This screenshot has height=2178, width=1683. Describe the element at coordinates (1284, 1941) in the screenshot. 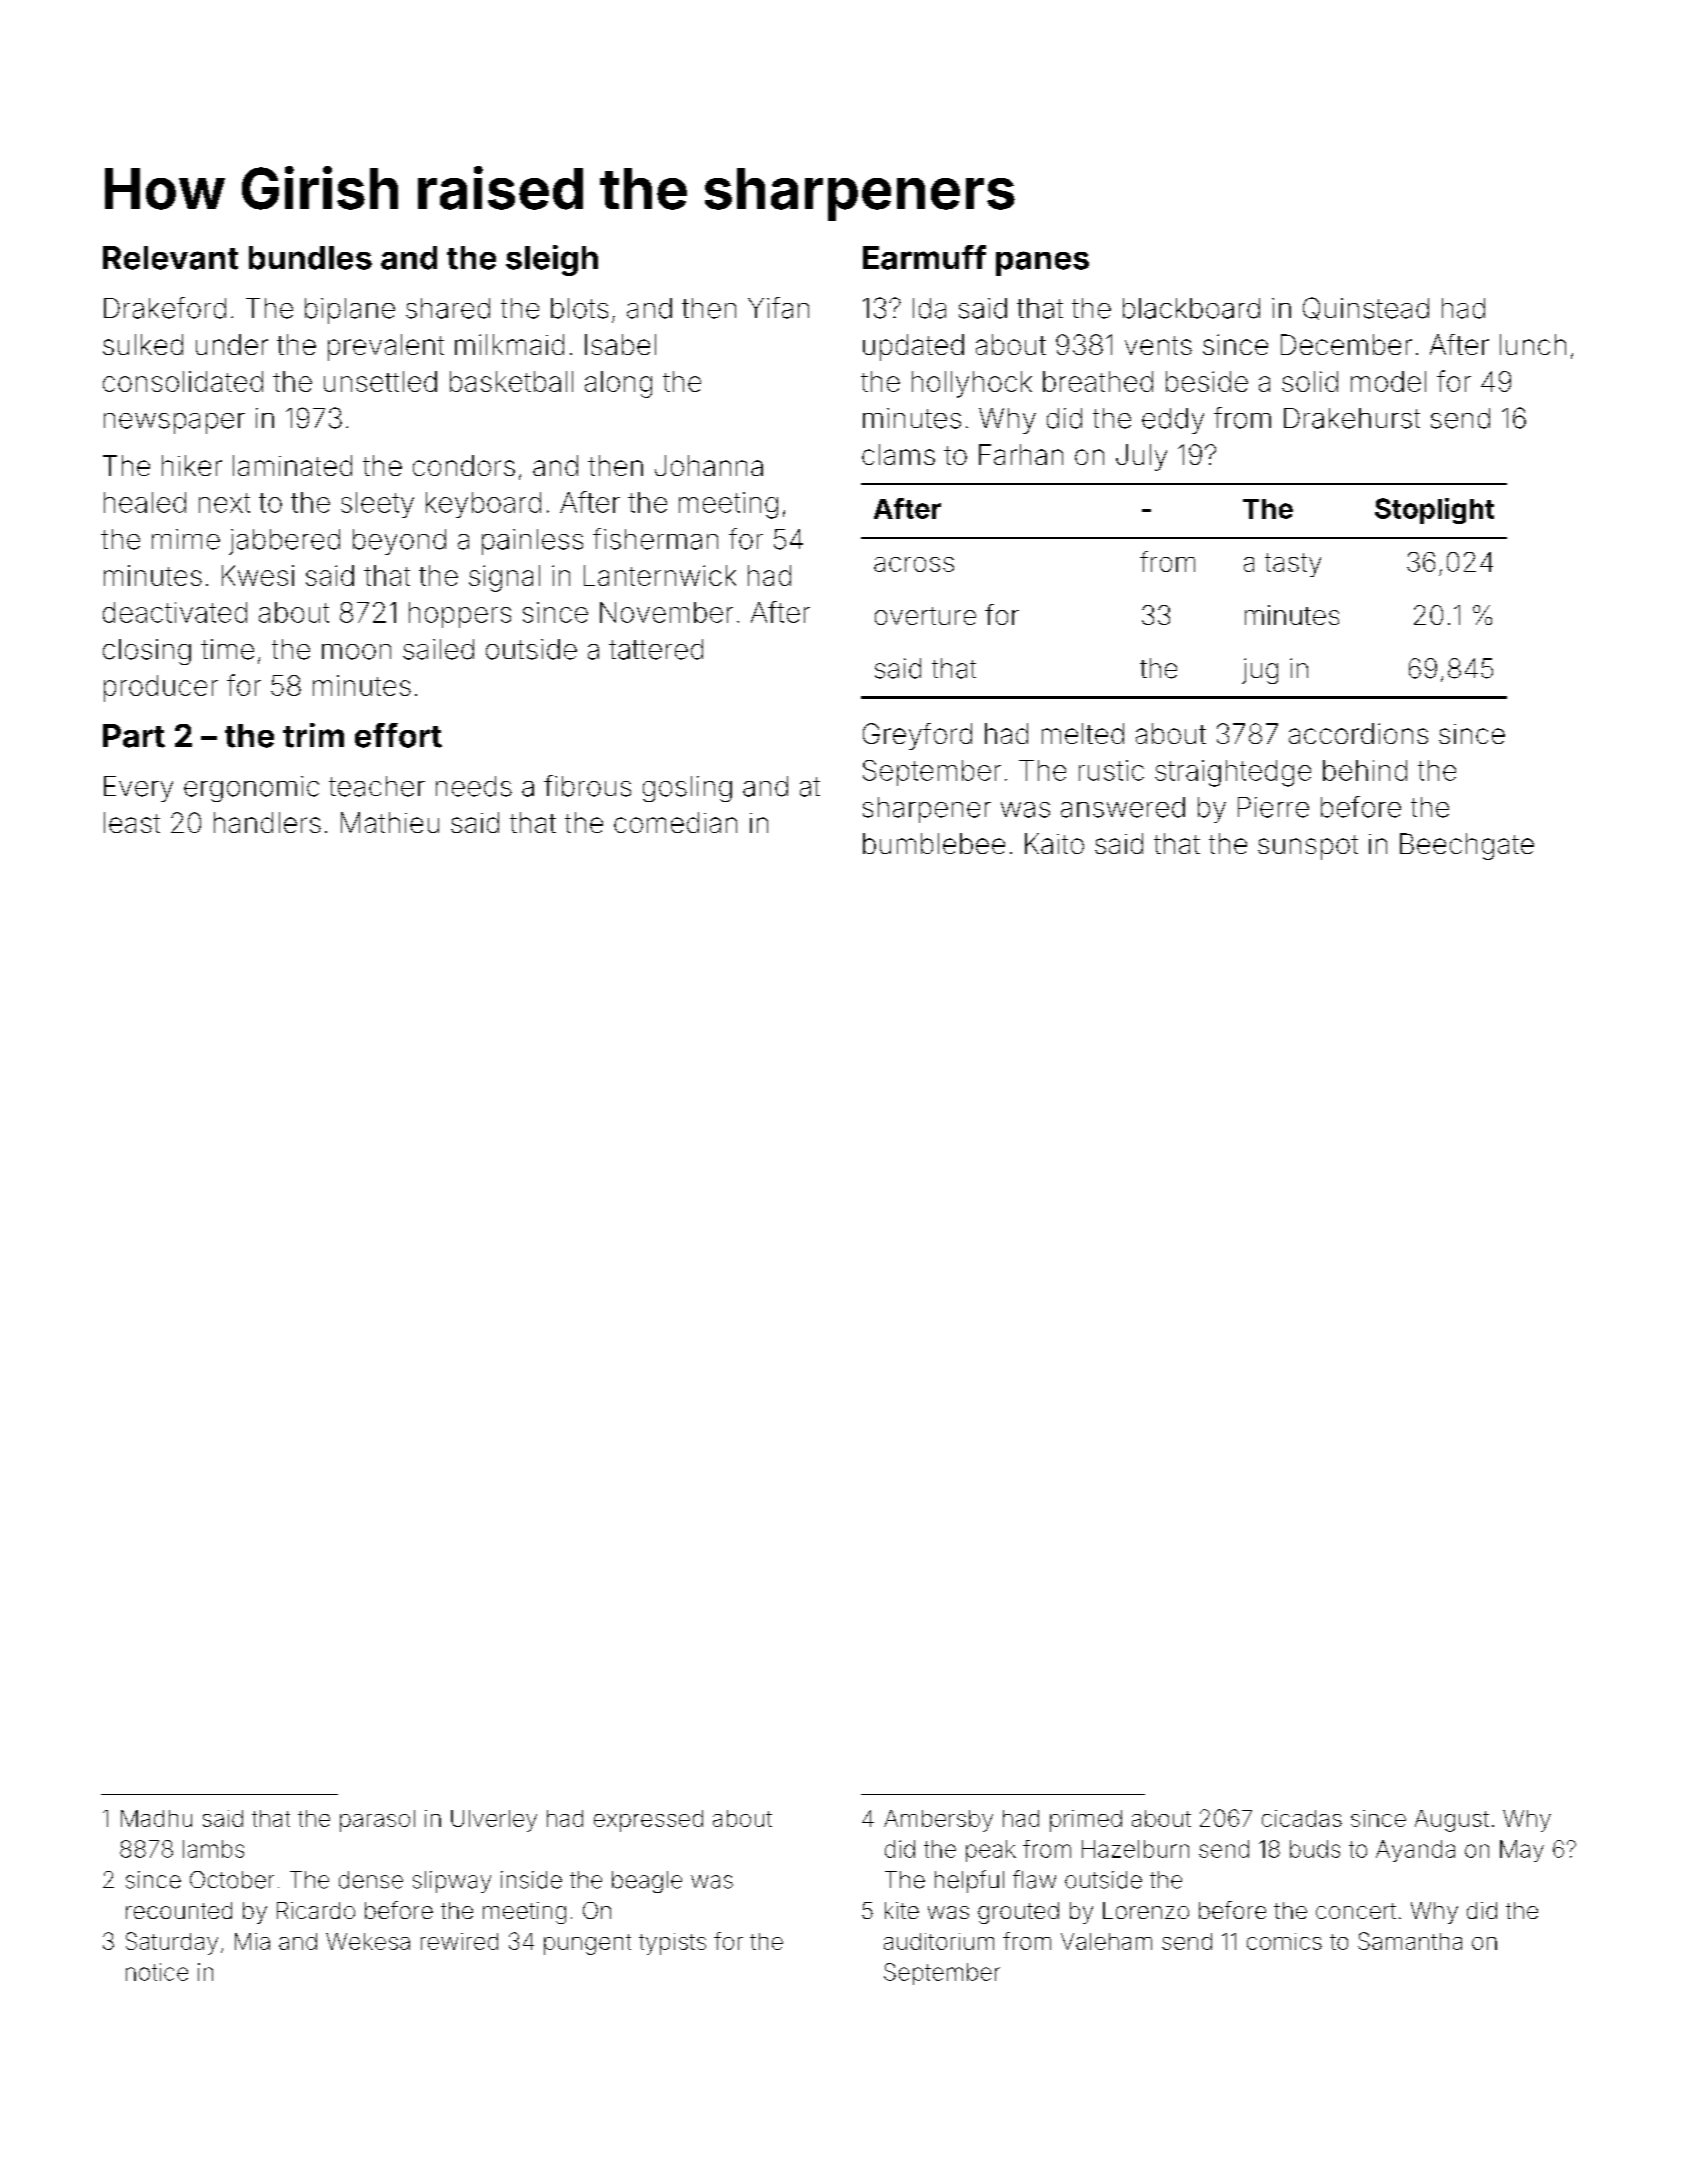

I see `comics` at that location.
